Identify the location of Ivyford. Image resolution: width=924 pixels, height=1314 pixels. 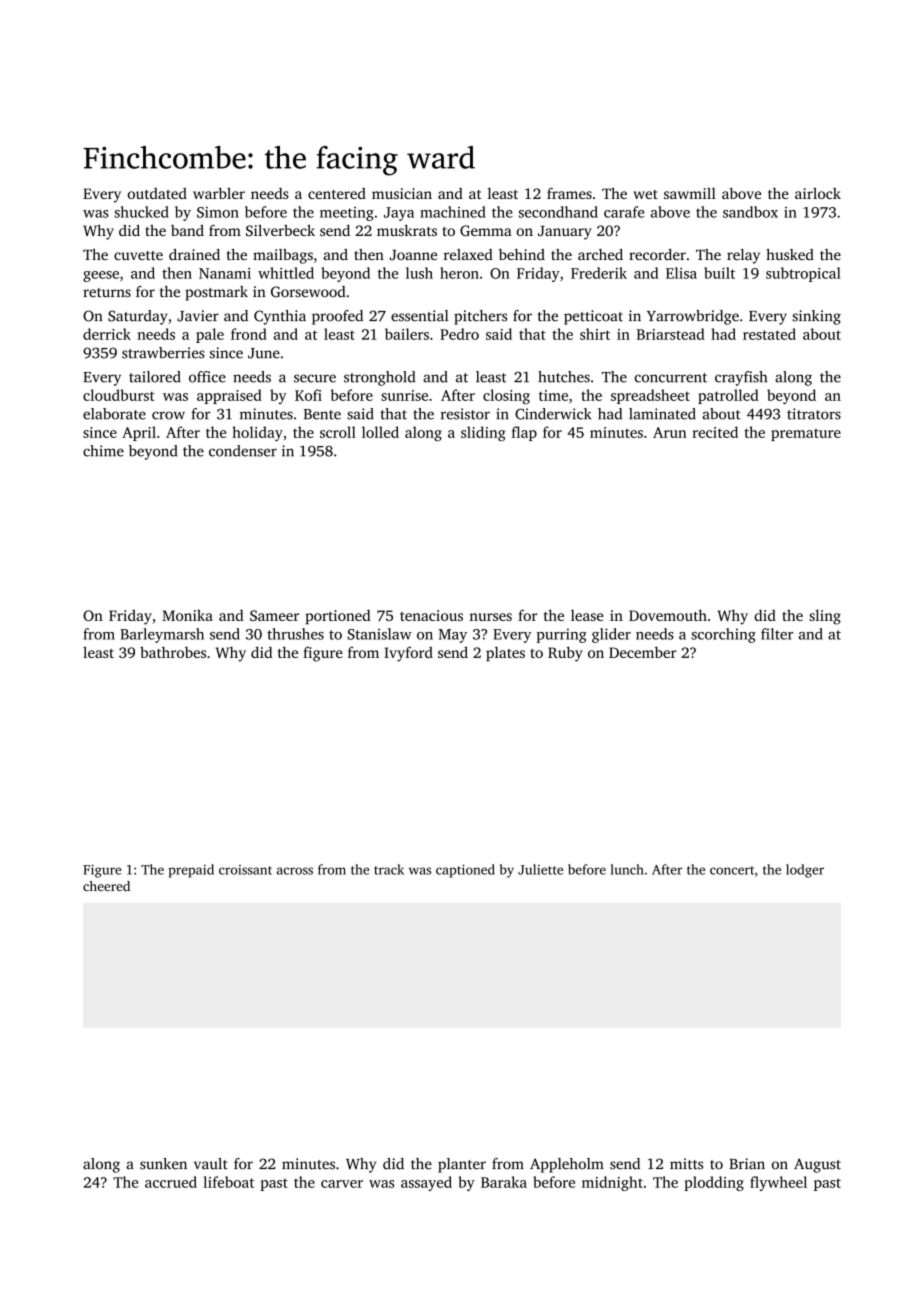
(408, 654).
